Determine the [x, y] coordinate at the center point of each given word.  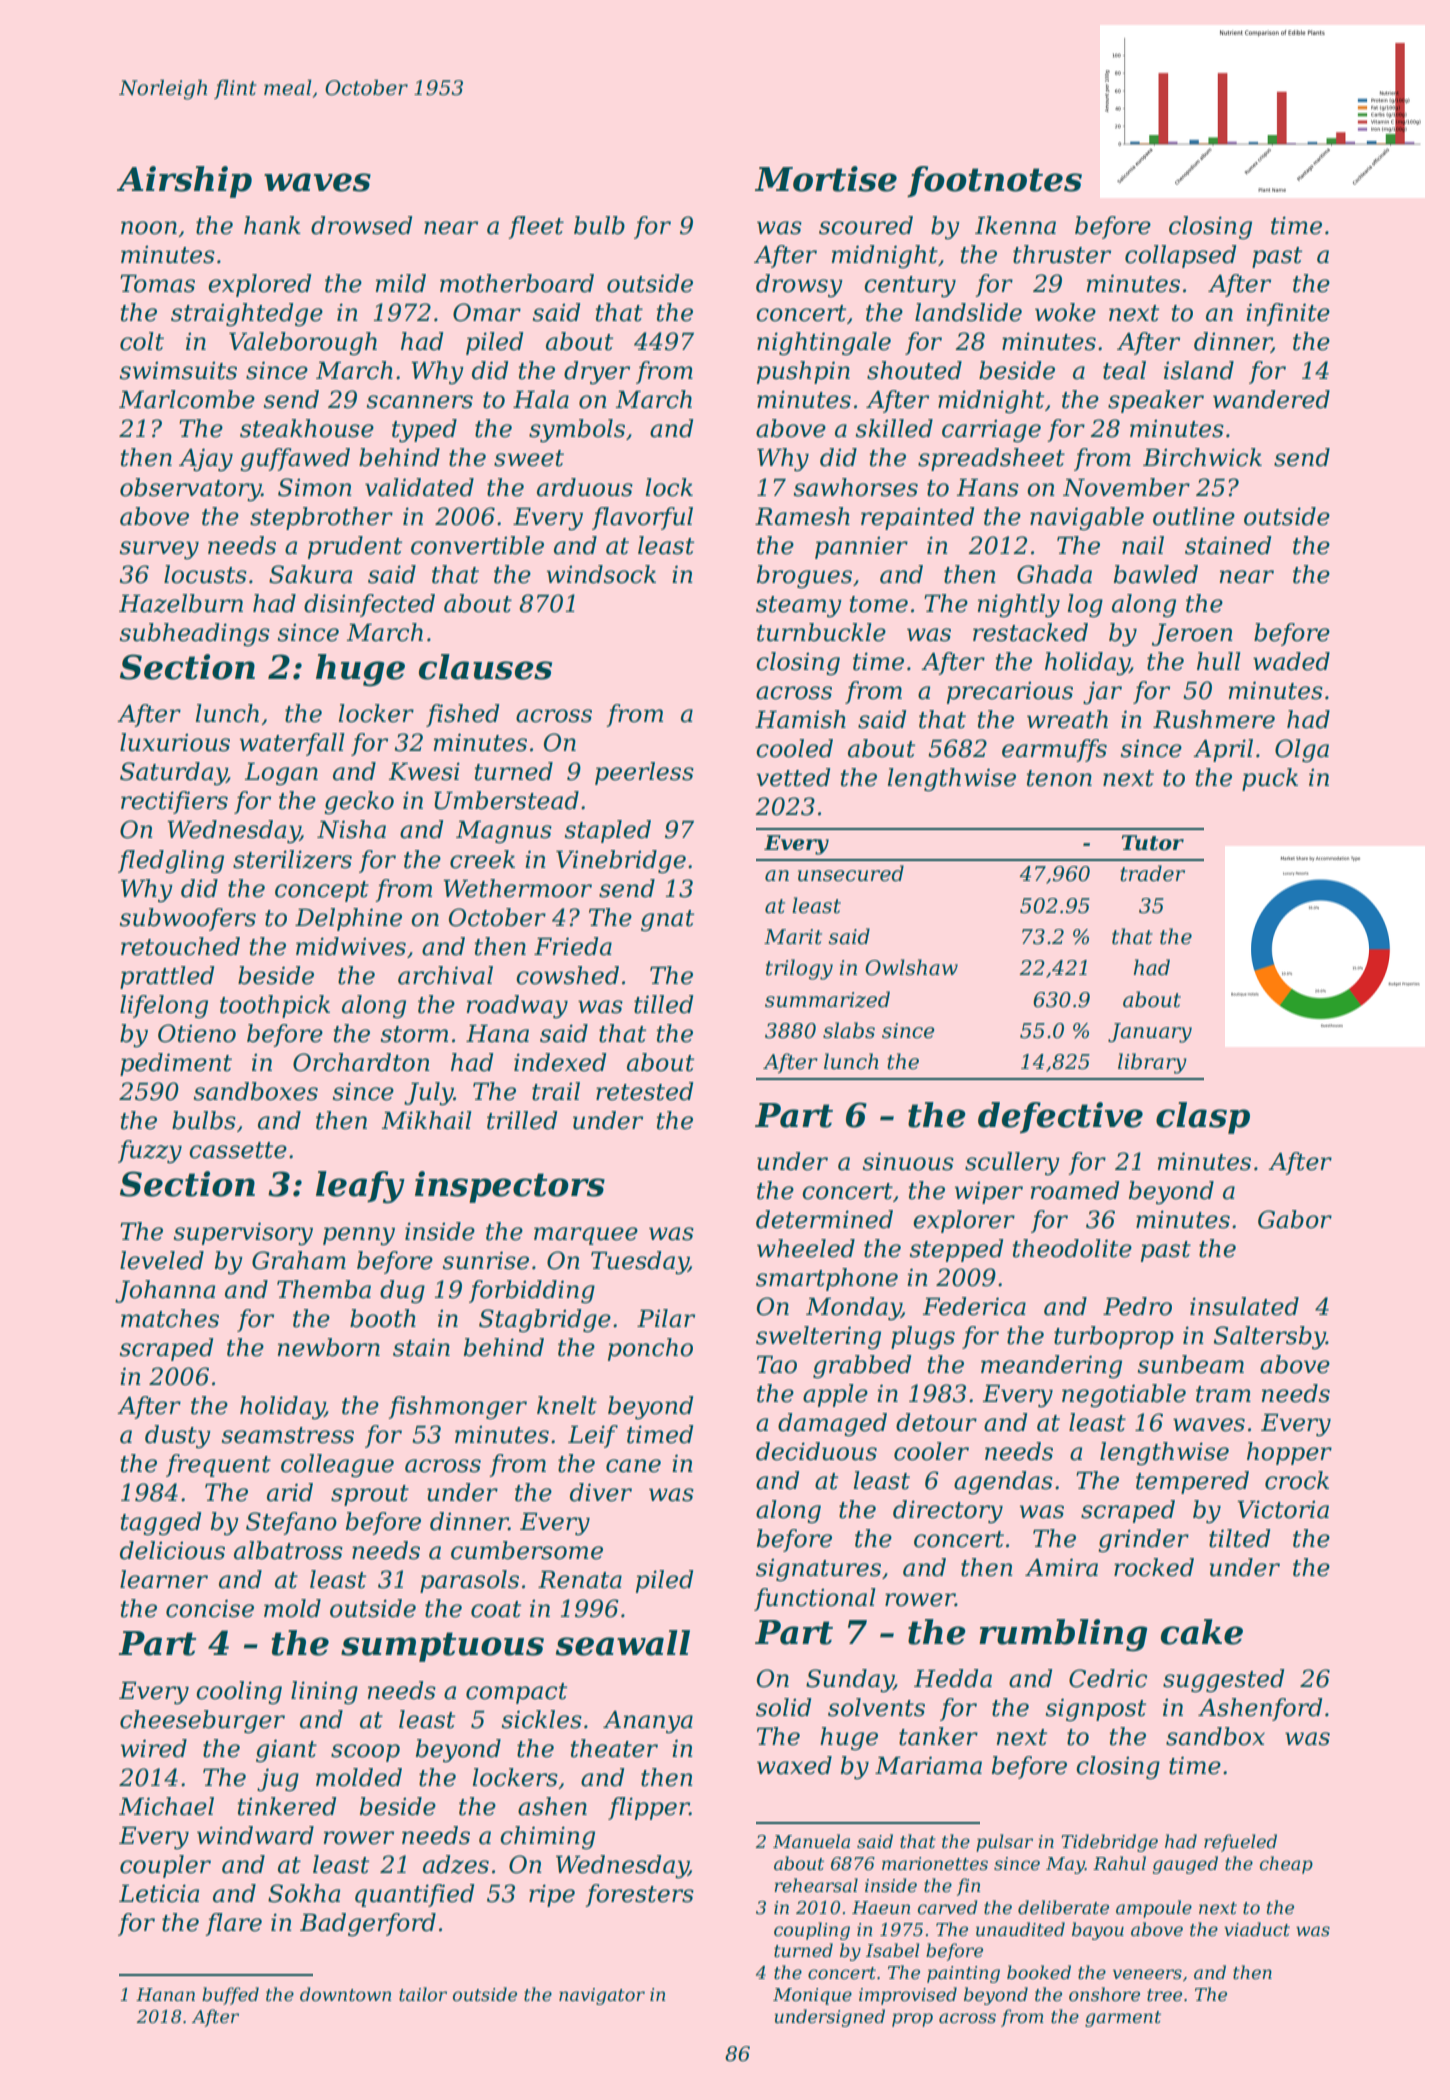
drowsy [799, 286]
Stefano [291, 1523]
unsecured [851, 873]
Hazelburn [181, 603]
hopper [1289, 1453]
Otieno [197, 1033]
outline [1194, 516]
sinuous [908, 1161]
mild [401, 283]
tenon [1059, 778]
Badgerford [368, 1925]
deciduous [816, 1451]
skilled [894, 428]
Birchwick [1202, 457]
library [1152, 1063]
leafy [360, 1187]
